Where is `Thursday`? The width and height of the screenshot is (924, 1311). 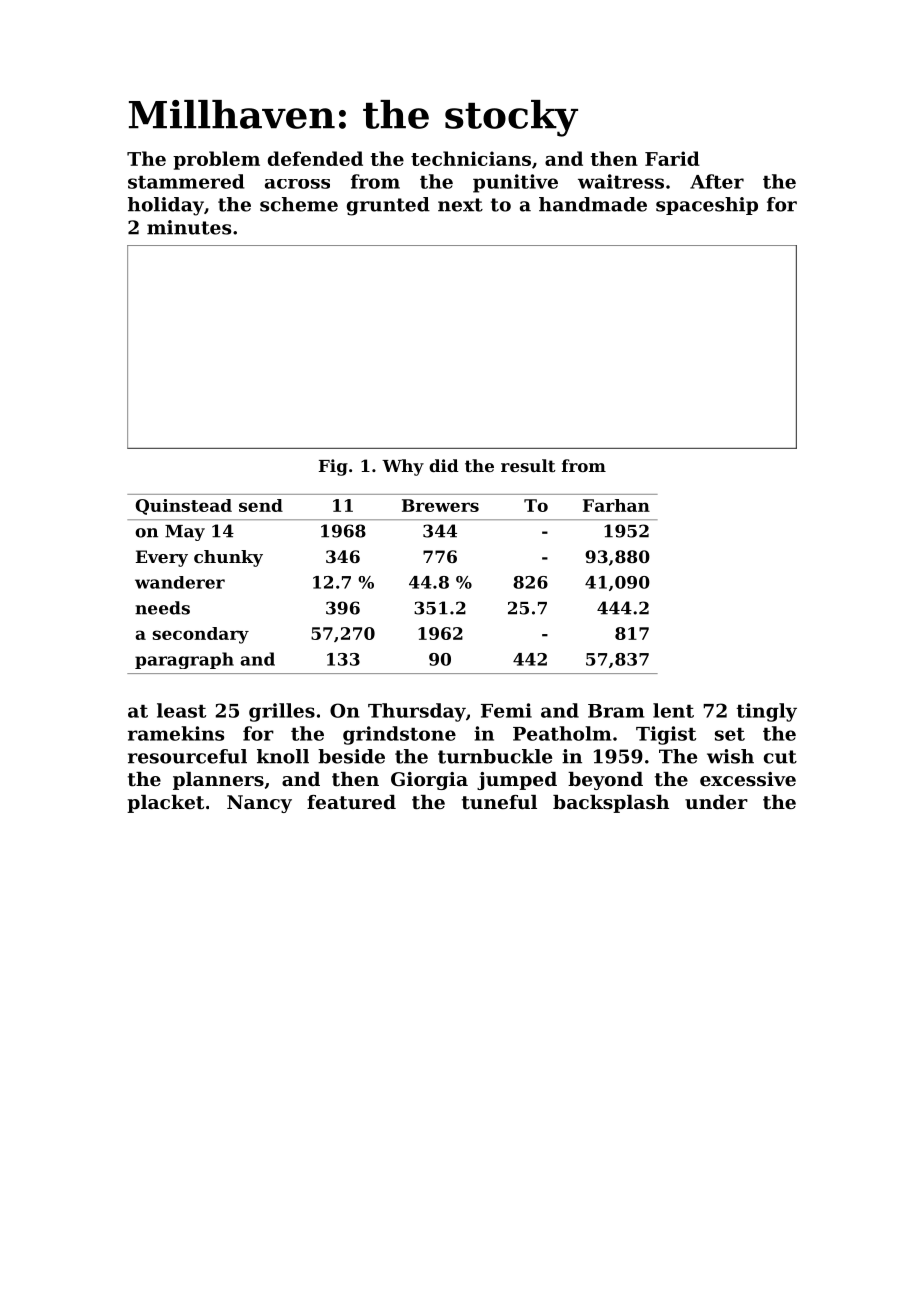 Thursday is located at coordinates (417, 712).
